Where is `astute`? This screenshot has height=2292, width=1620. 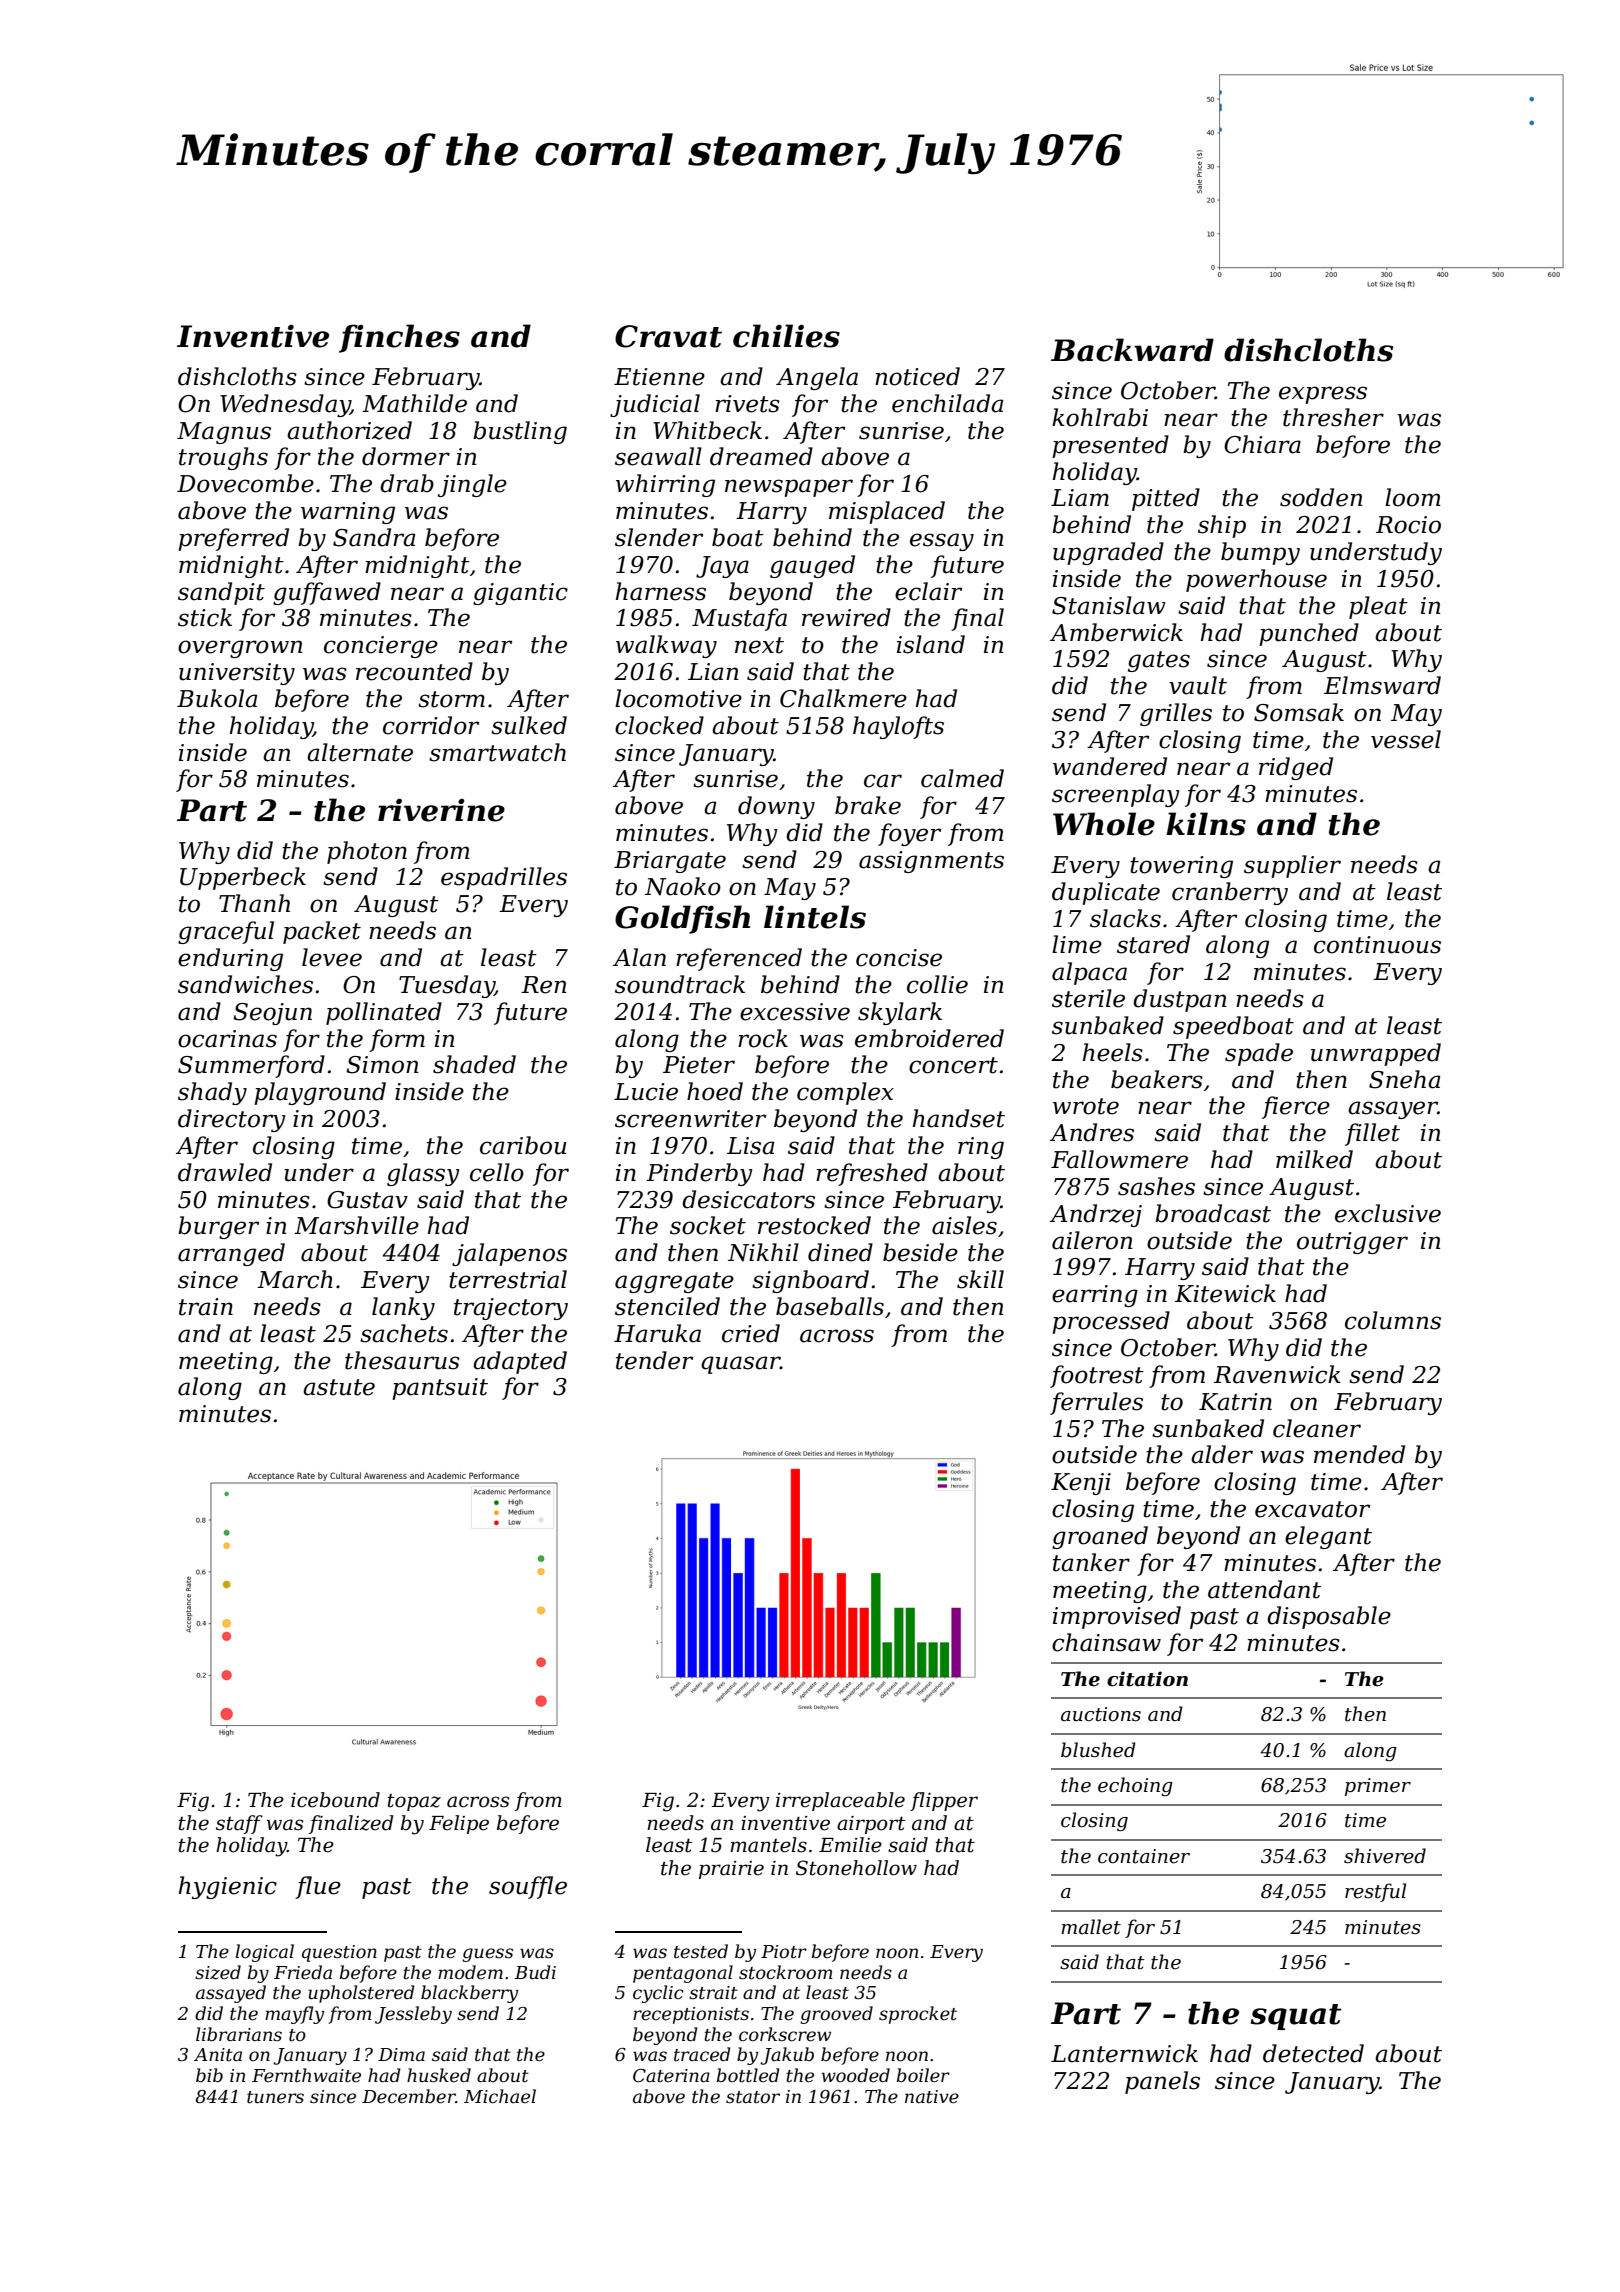
astute is located at coordinates (339, 1387).
